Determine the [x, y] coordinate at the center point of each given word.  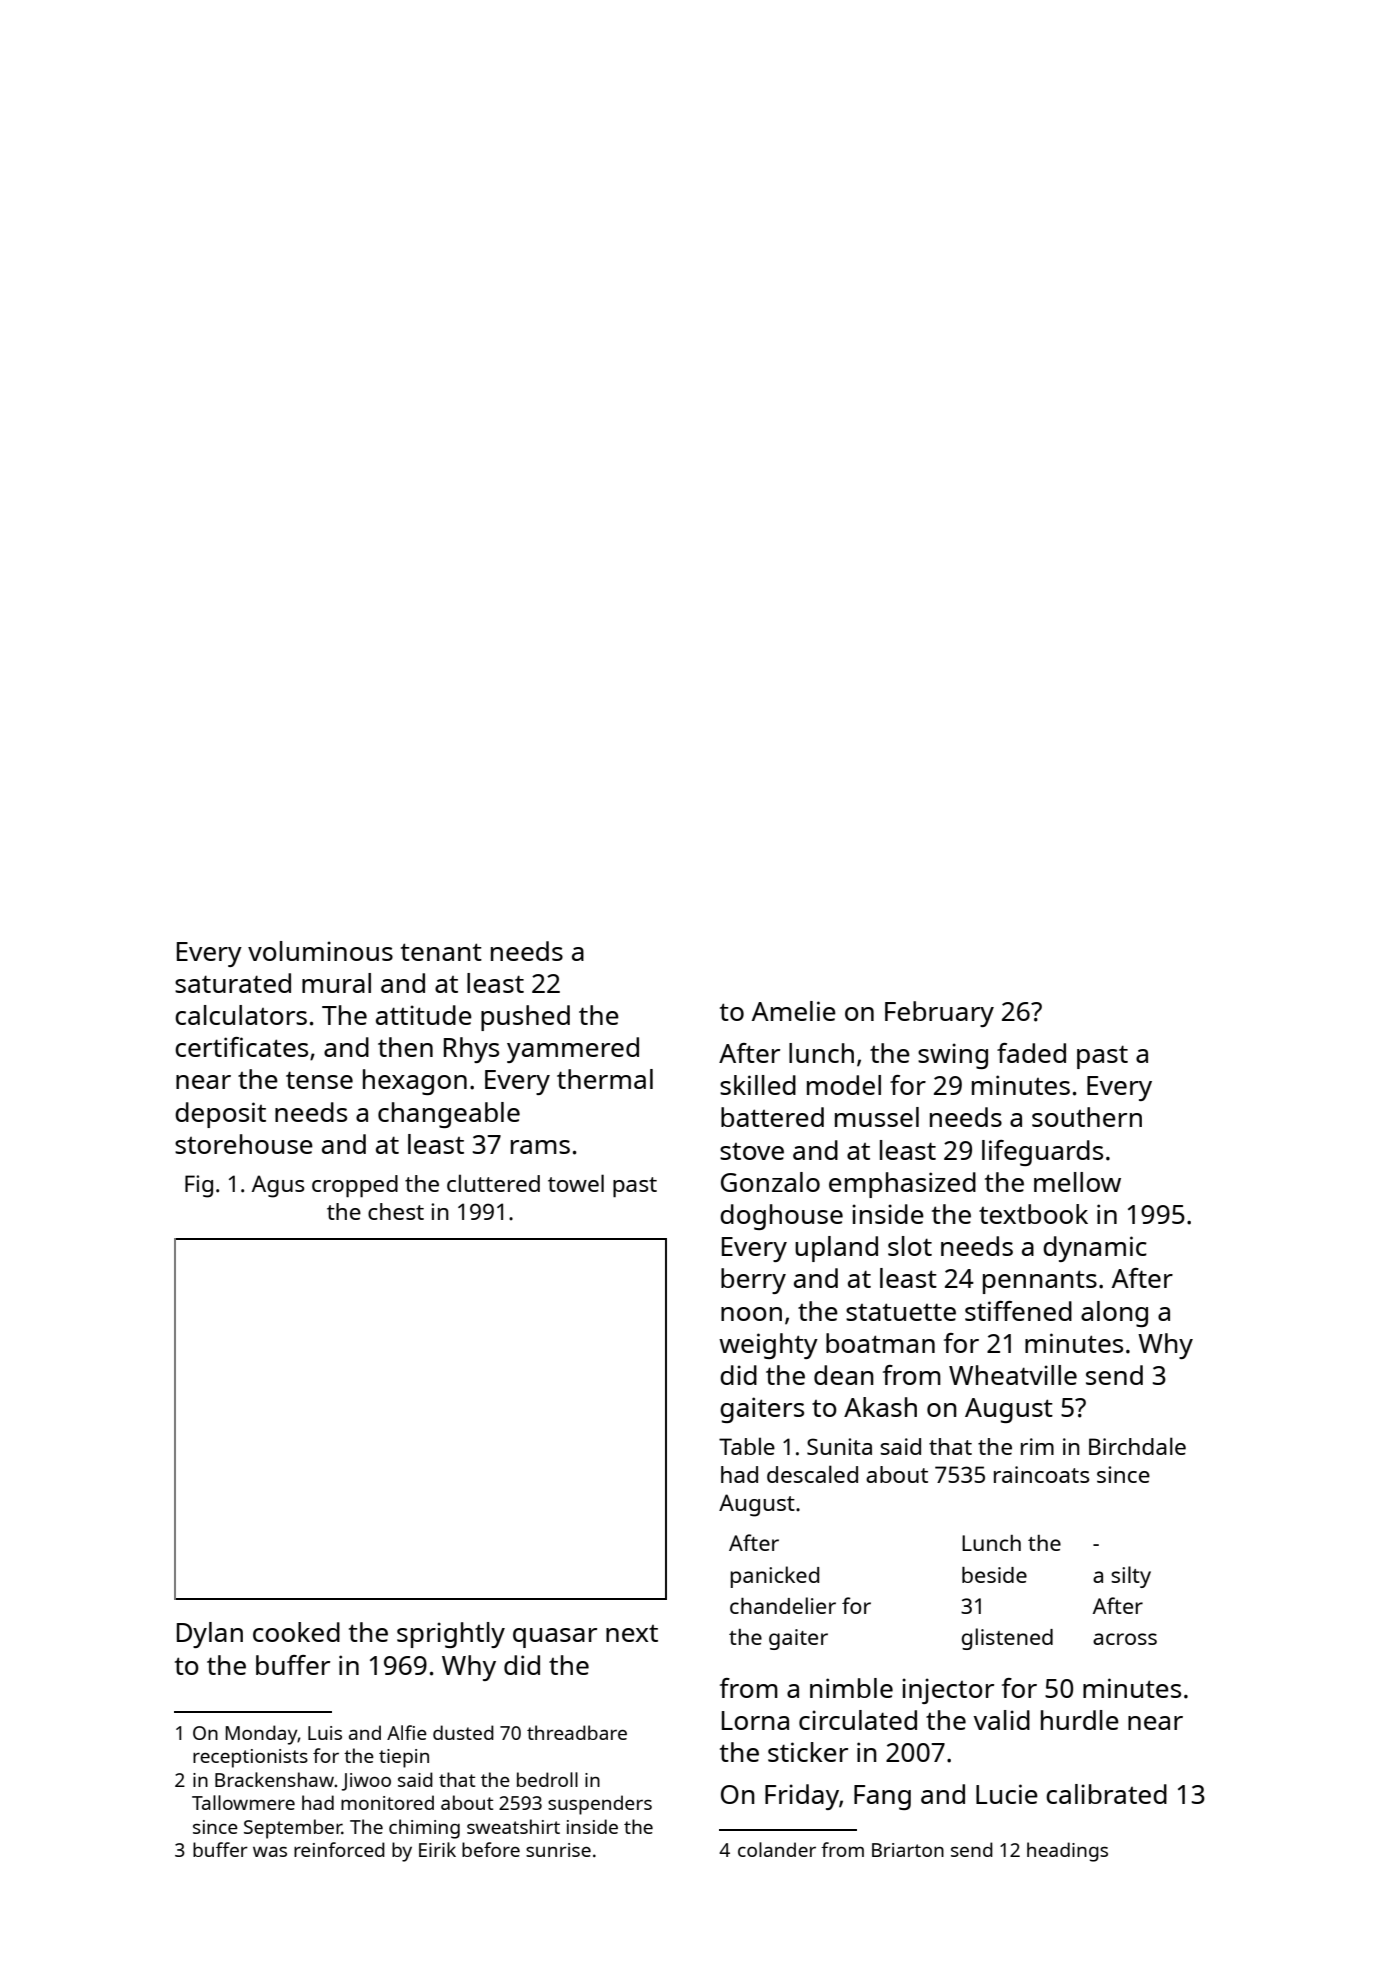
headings [1067, 1852]
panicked [774, 1577]
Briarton [908, 1850]
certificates [241, 1047]
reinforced [339, 1849]
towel [576, 1183]
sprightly [451, 1635]
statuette [901, 1312]
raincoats [1042, 1474]
